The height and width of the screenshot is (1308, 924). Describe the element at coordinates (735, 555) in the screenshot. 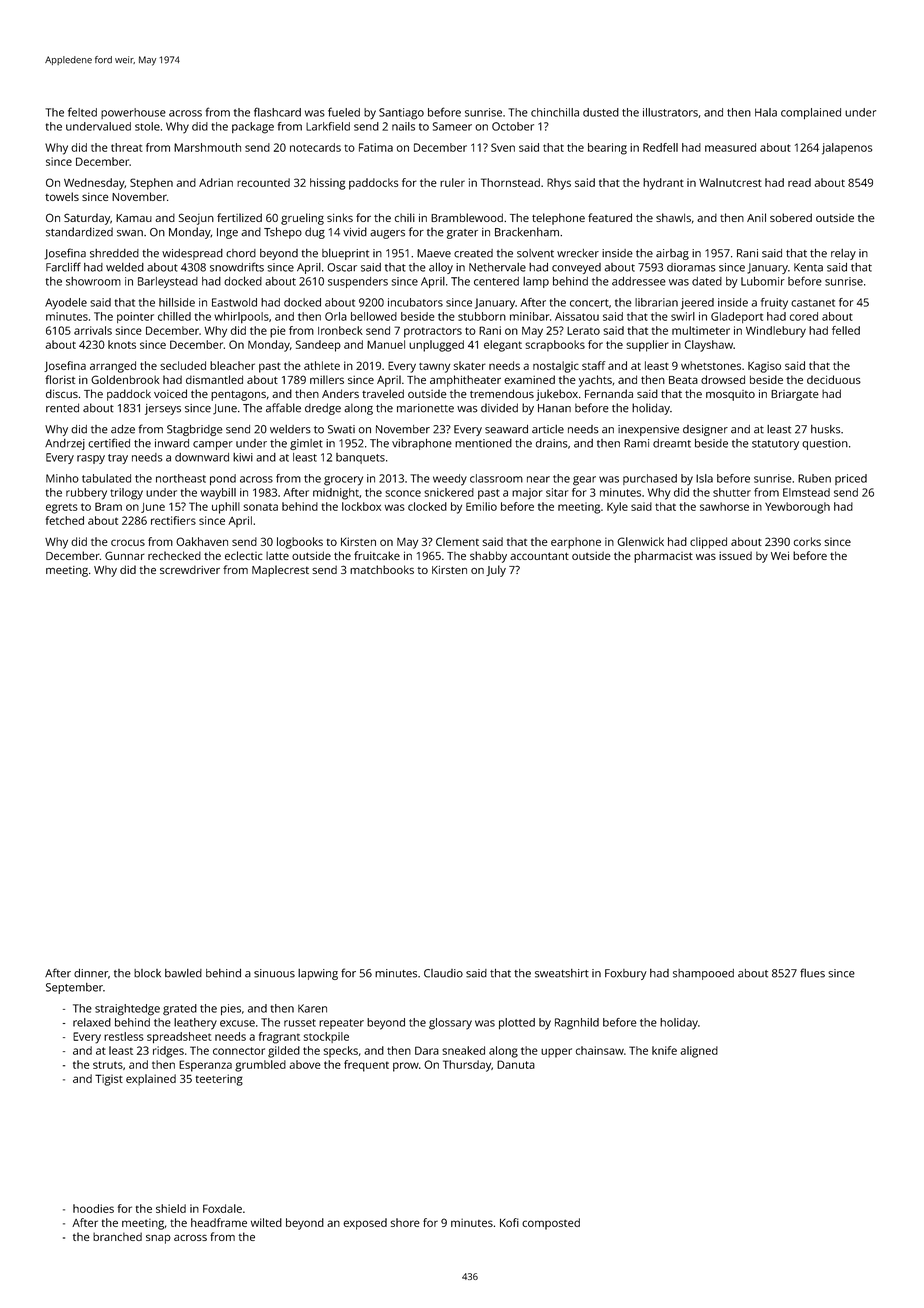

I see `issued` at that location.
